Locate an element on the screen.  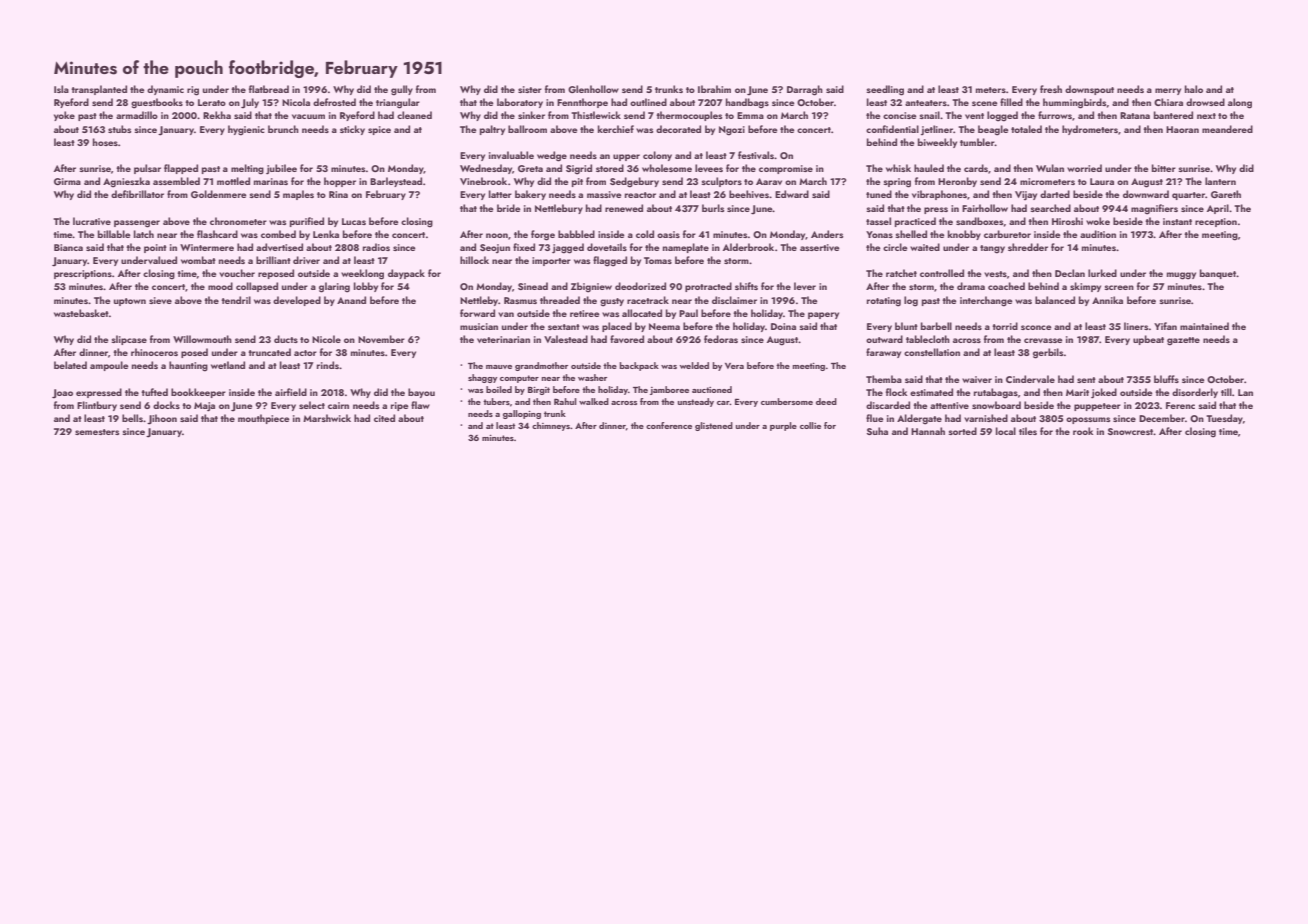
tufted is located at coordinates (154, 392).
